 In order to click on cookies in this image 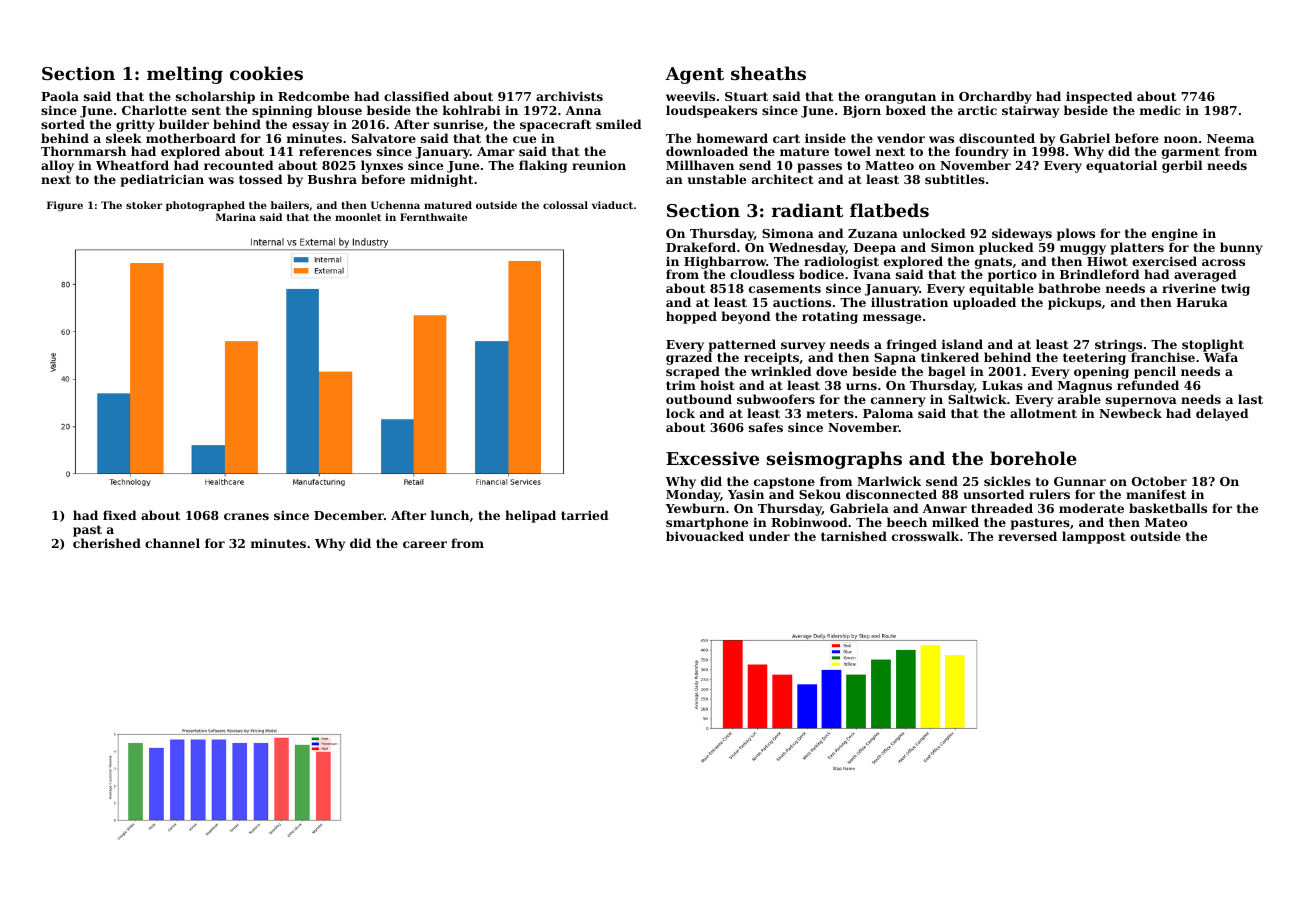, I will do `click(266, 73)`.
